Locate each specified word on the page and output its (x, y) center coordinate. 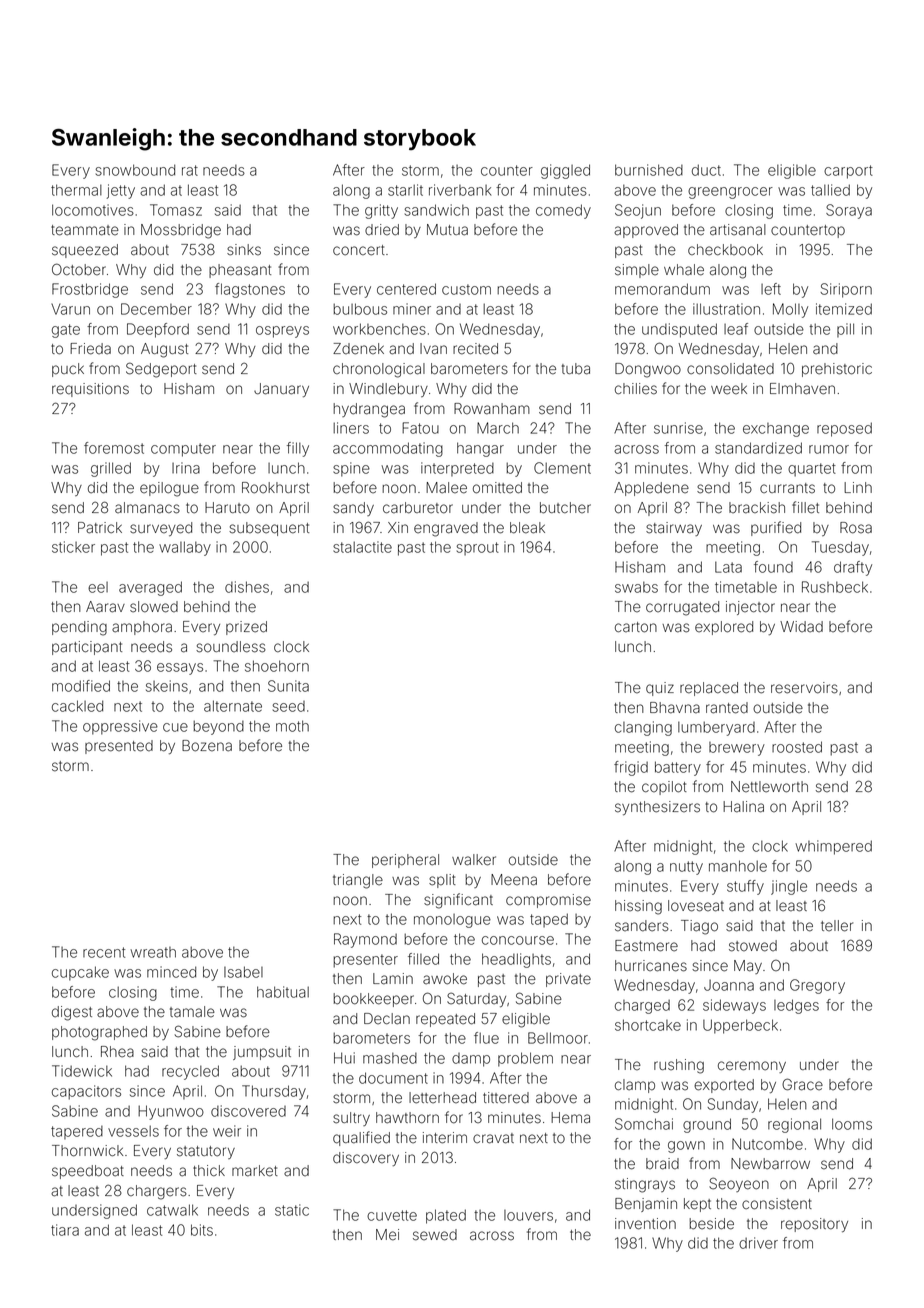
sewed (435, 1235)
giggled (565, 171)
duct (706, 170)
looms (852, 1124)
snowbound (135, 170)
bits (202, 1230)
